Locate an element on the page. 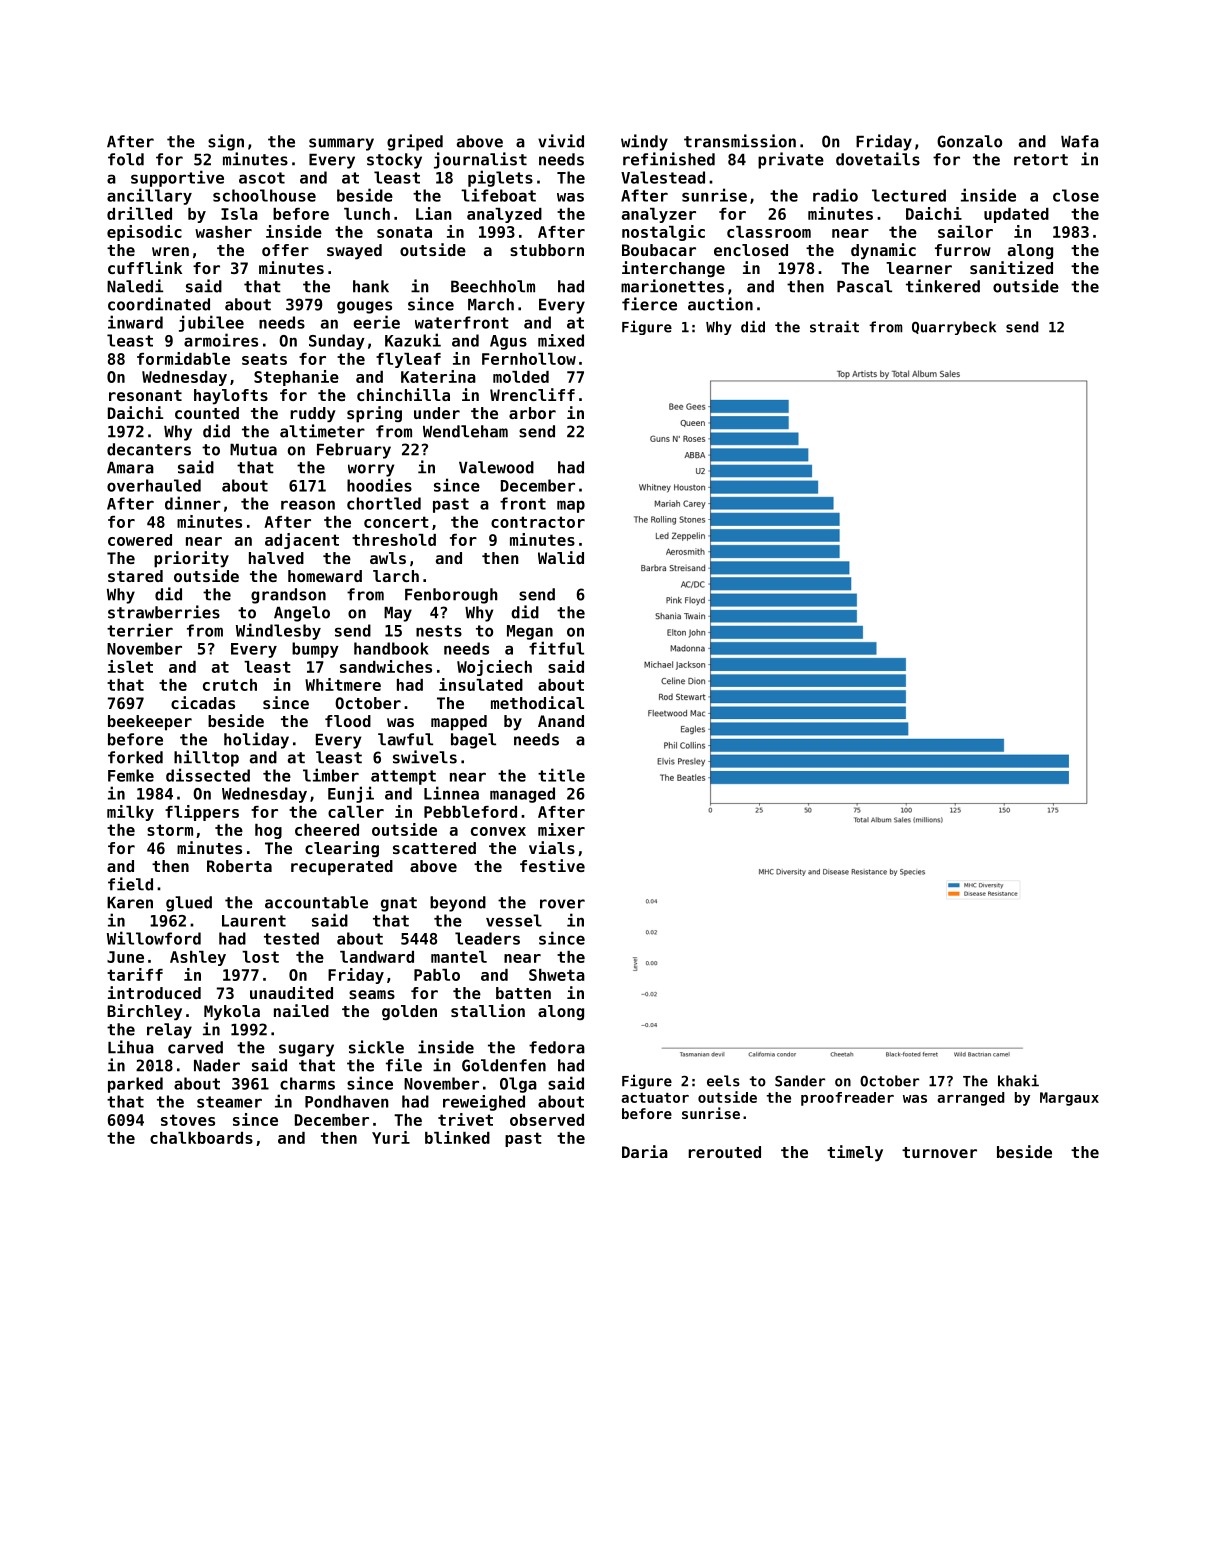 The image size is (1206, 1560). blinked is located at coordinates (457, 1137).
